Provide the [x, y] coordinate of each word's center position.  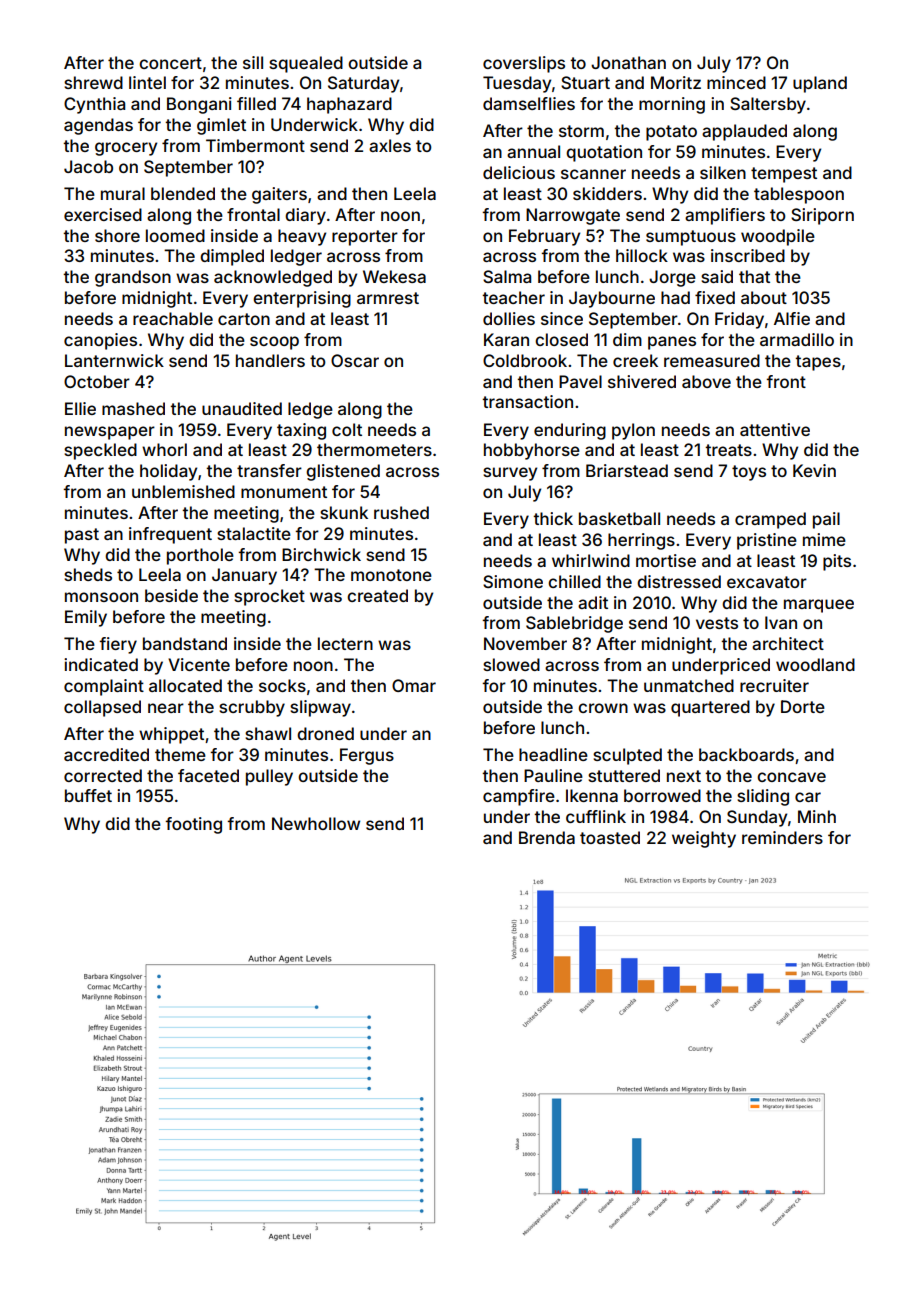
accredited [106, 754]
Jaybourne [612, 299]
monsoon [101, 597]
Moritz [676, 82]
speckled [100, 451]
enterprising [302, 299]
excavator [767, 582]
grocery [126, 149]
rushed [401, 512]
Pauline [553, 775]
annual [533, 151]
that [754, 276]
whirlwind [591, 560]
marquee [819, 606]
